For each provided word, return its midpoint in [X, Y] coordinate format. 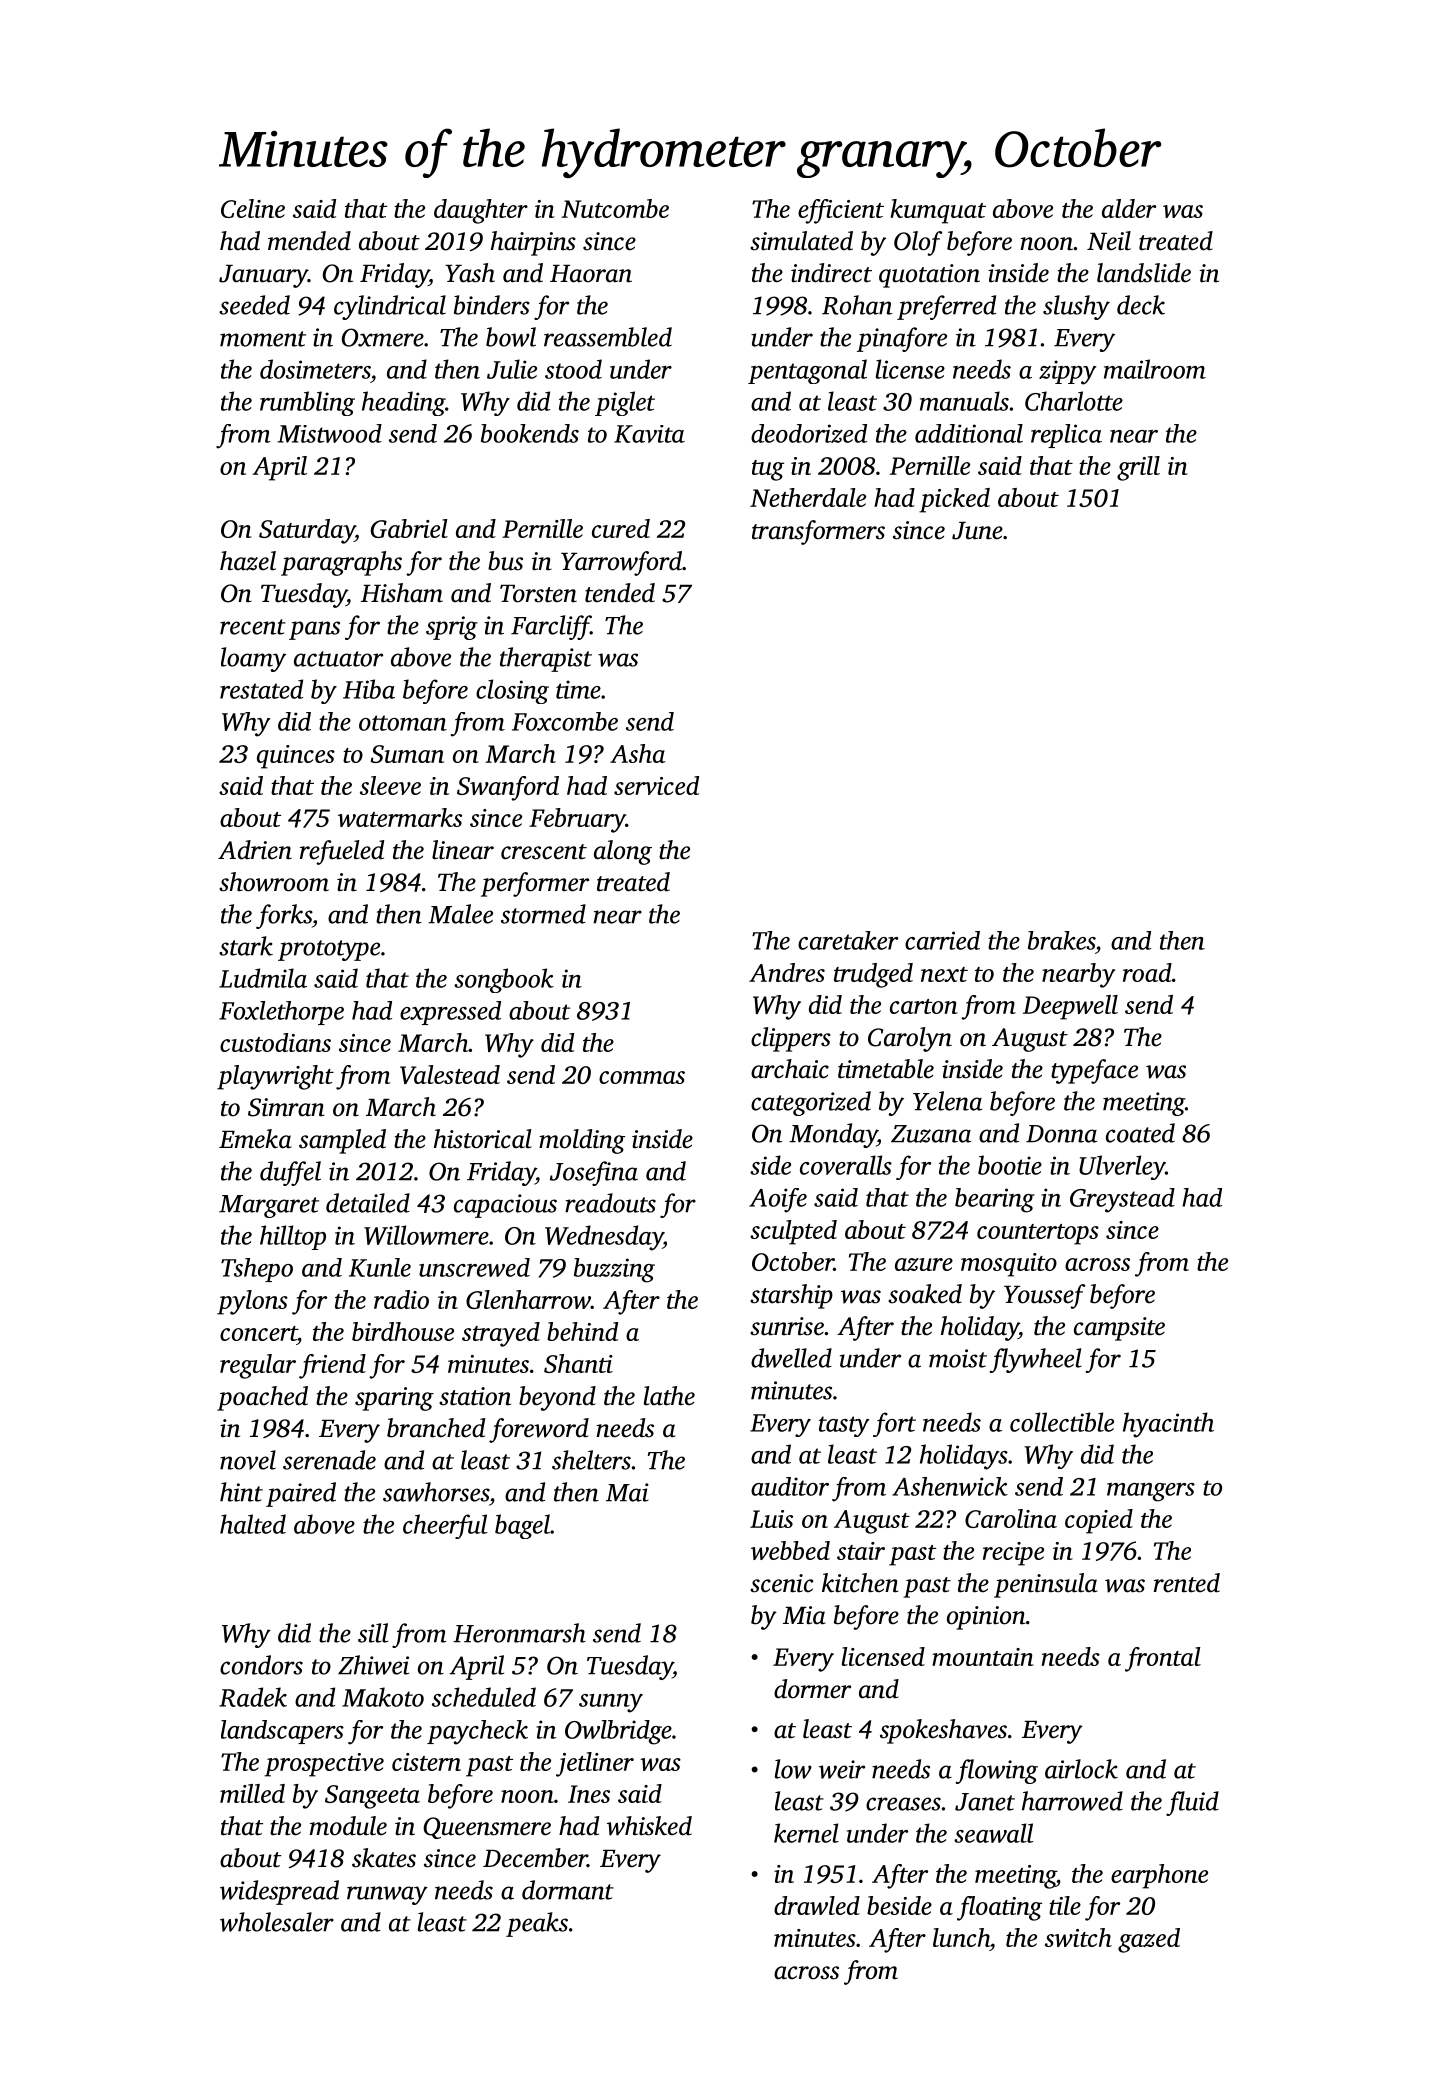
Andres [787, 972]
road [1147, 972]
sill [373, 1633]
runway [387, 1895]
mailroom [1155, 369]
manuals [964, 401]
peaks [537, 1924]
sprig [452, 628]
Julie [512, 369]
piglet [625, 403]
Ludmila [263, 978]
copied [1099, 1521]
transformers [818, 532]
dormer [812, 1689]
